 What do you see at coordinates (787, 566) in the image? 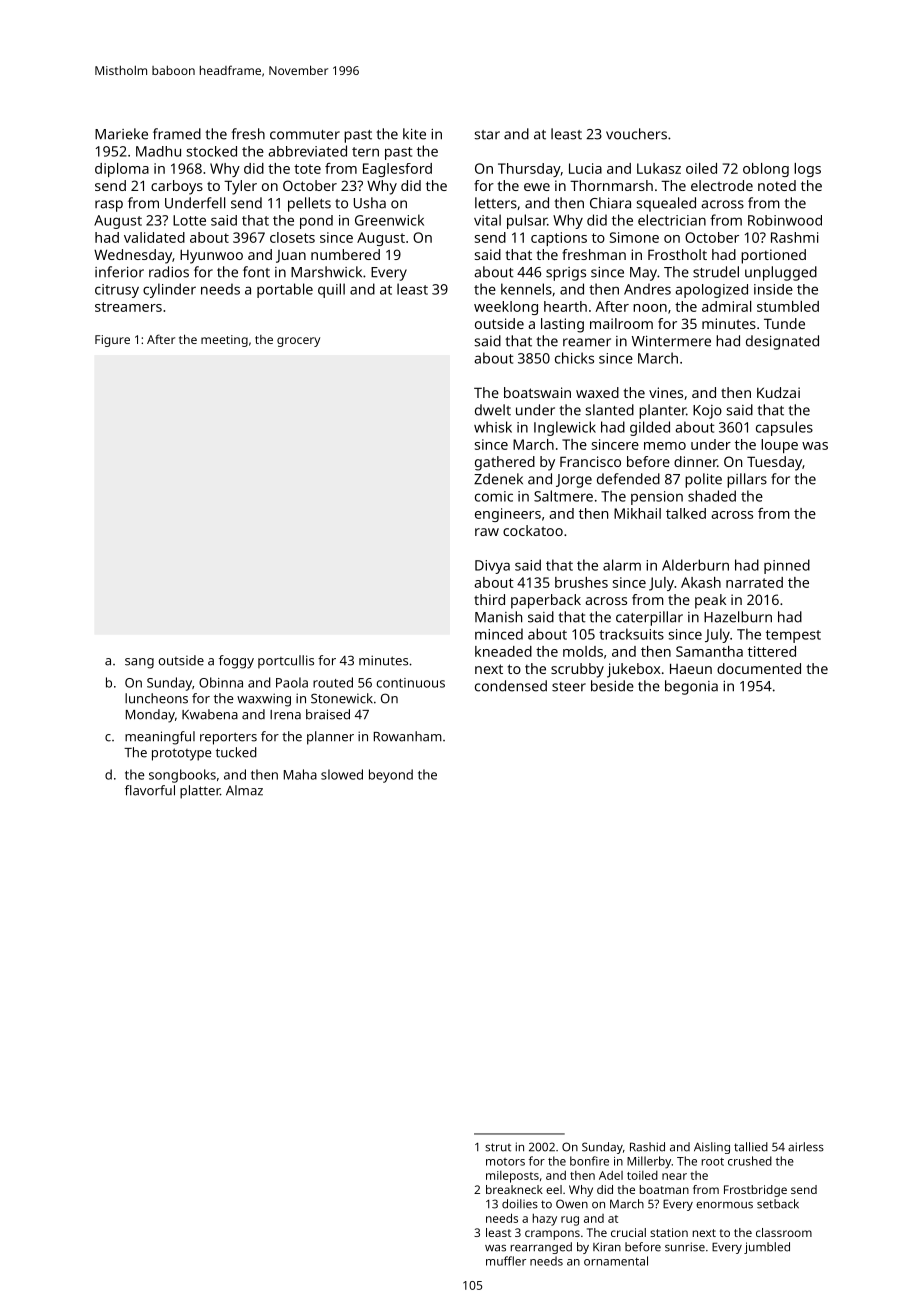
I see `pinned` at bounding box center [787, 566].
